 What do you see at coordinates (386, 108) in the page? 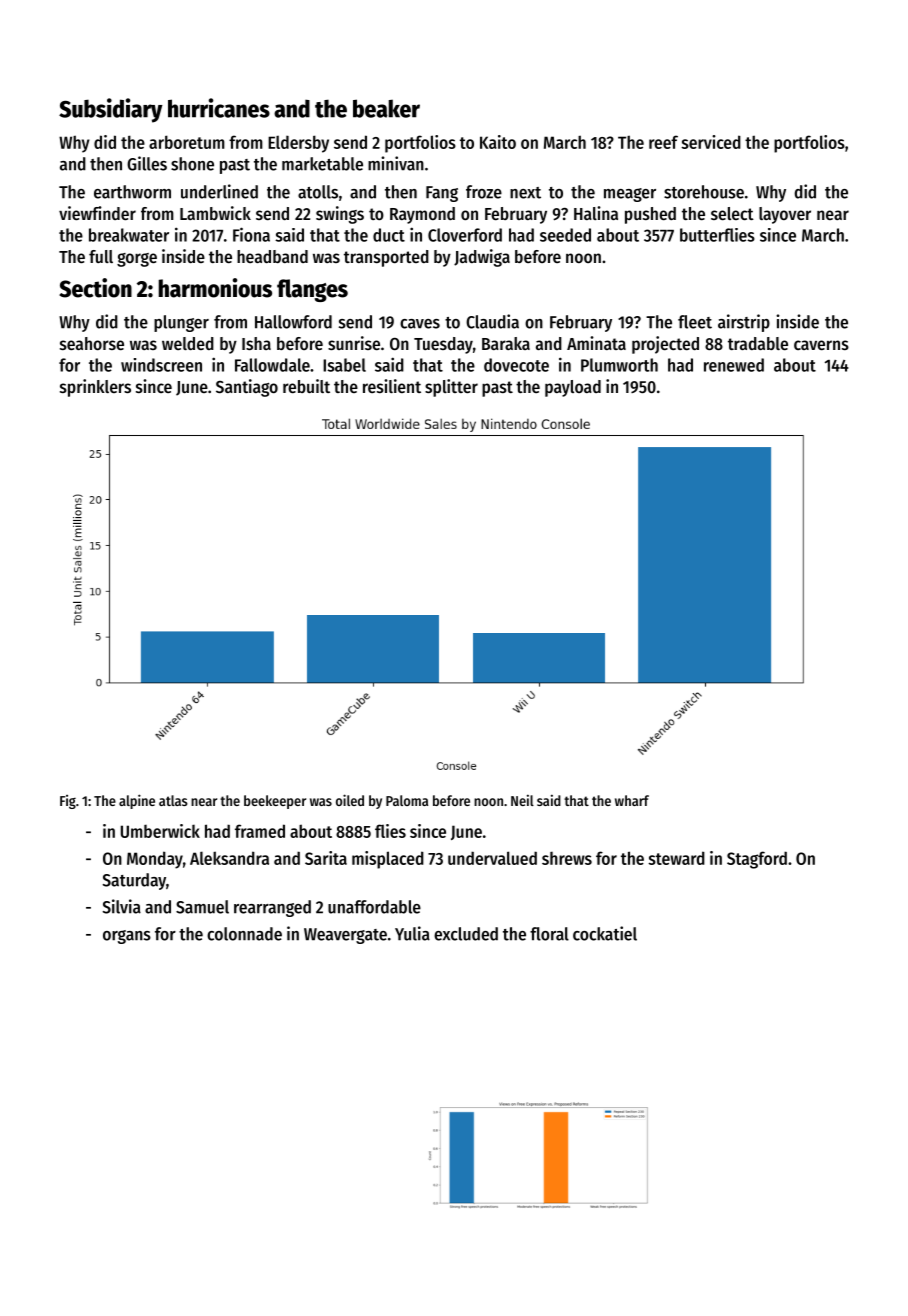
I see `beaker` at bounding box center [386, 108].
